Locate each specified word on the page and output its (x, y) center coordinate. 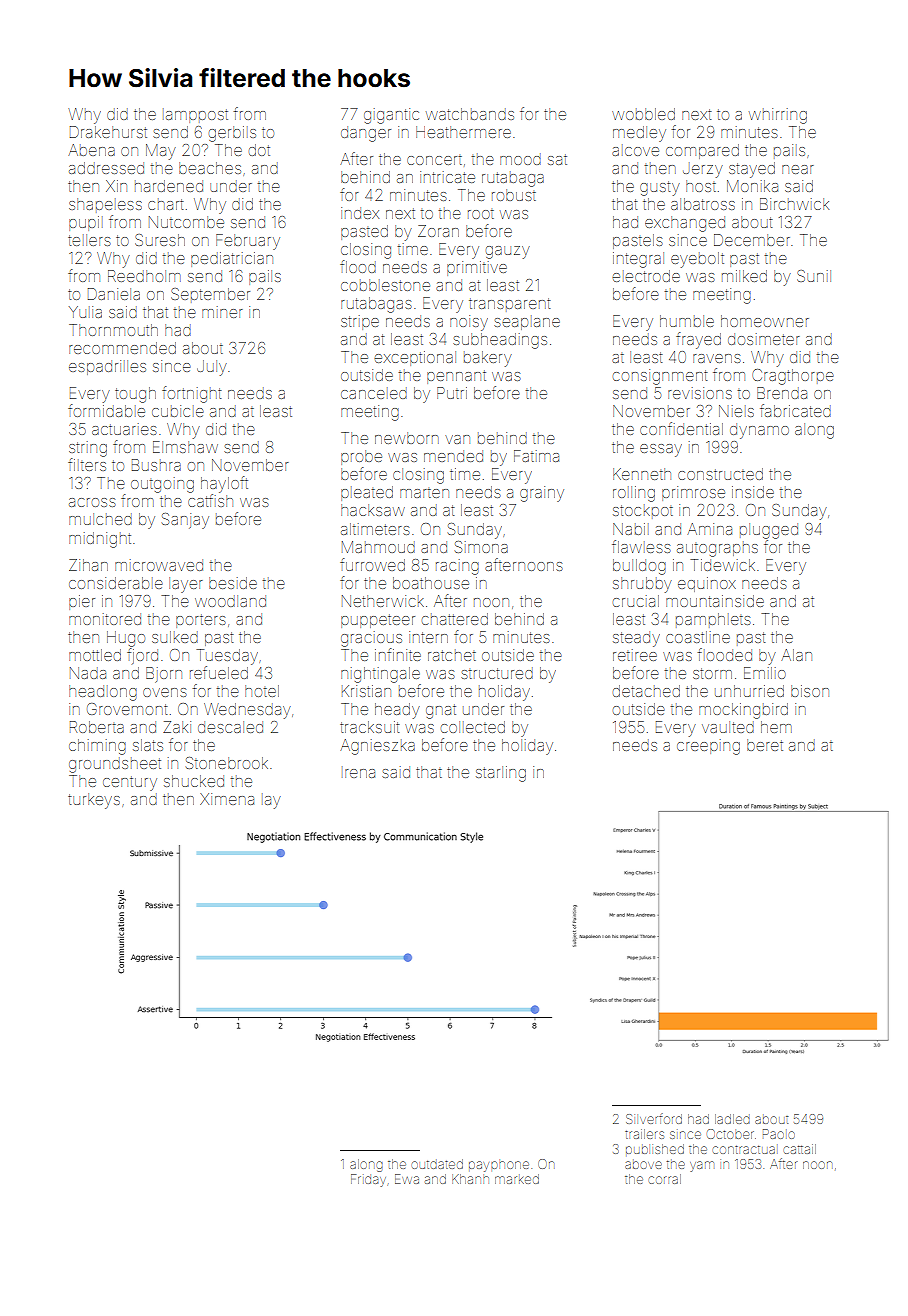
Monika (752, 186)
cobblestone (385, 285)
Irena (360, 773)
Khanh (470, 1179)
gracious (371, 639)
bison (810, 691)
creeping (708, 747)
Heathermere (463, 132)
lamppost (195, 115)
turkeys (94, 801)
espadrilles (107, 367)
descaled (230, 727)
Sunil (814, 276)
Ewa (407, 1179)
